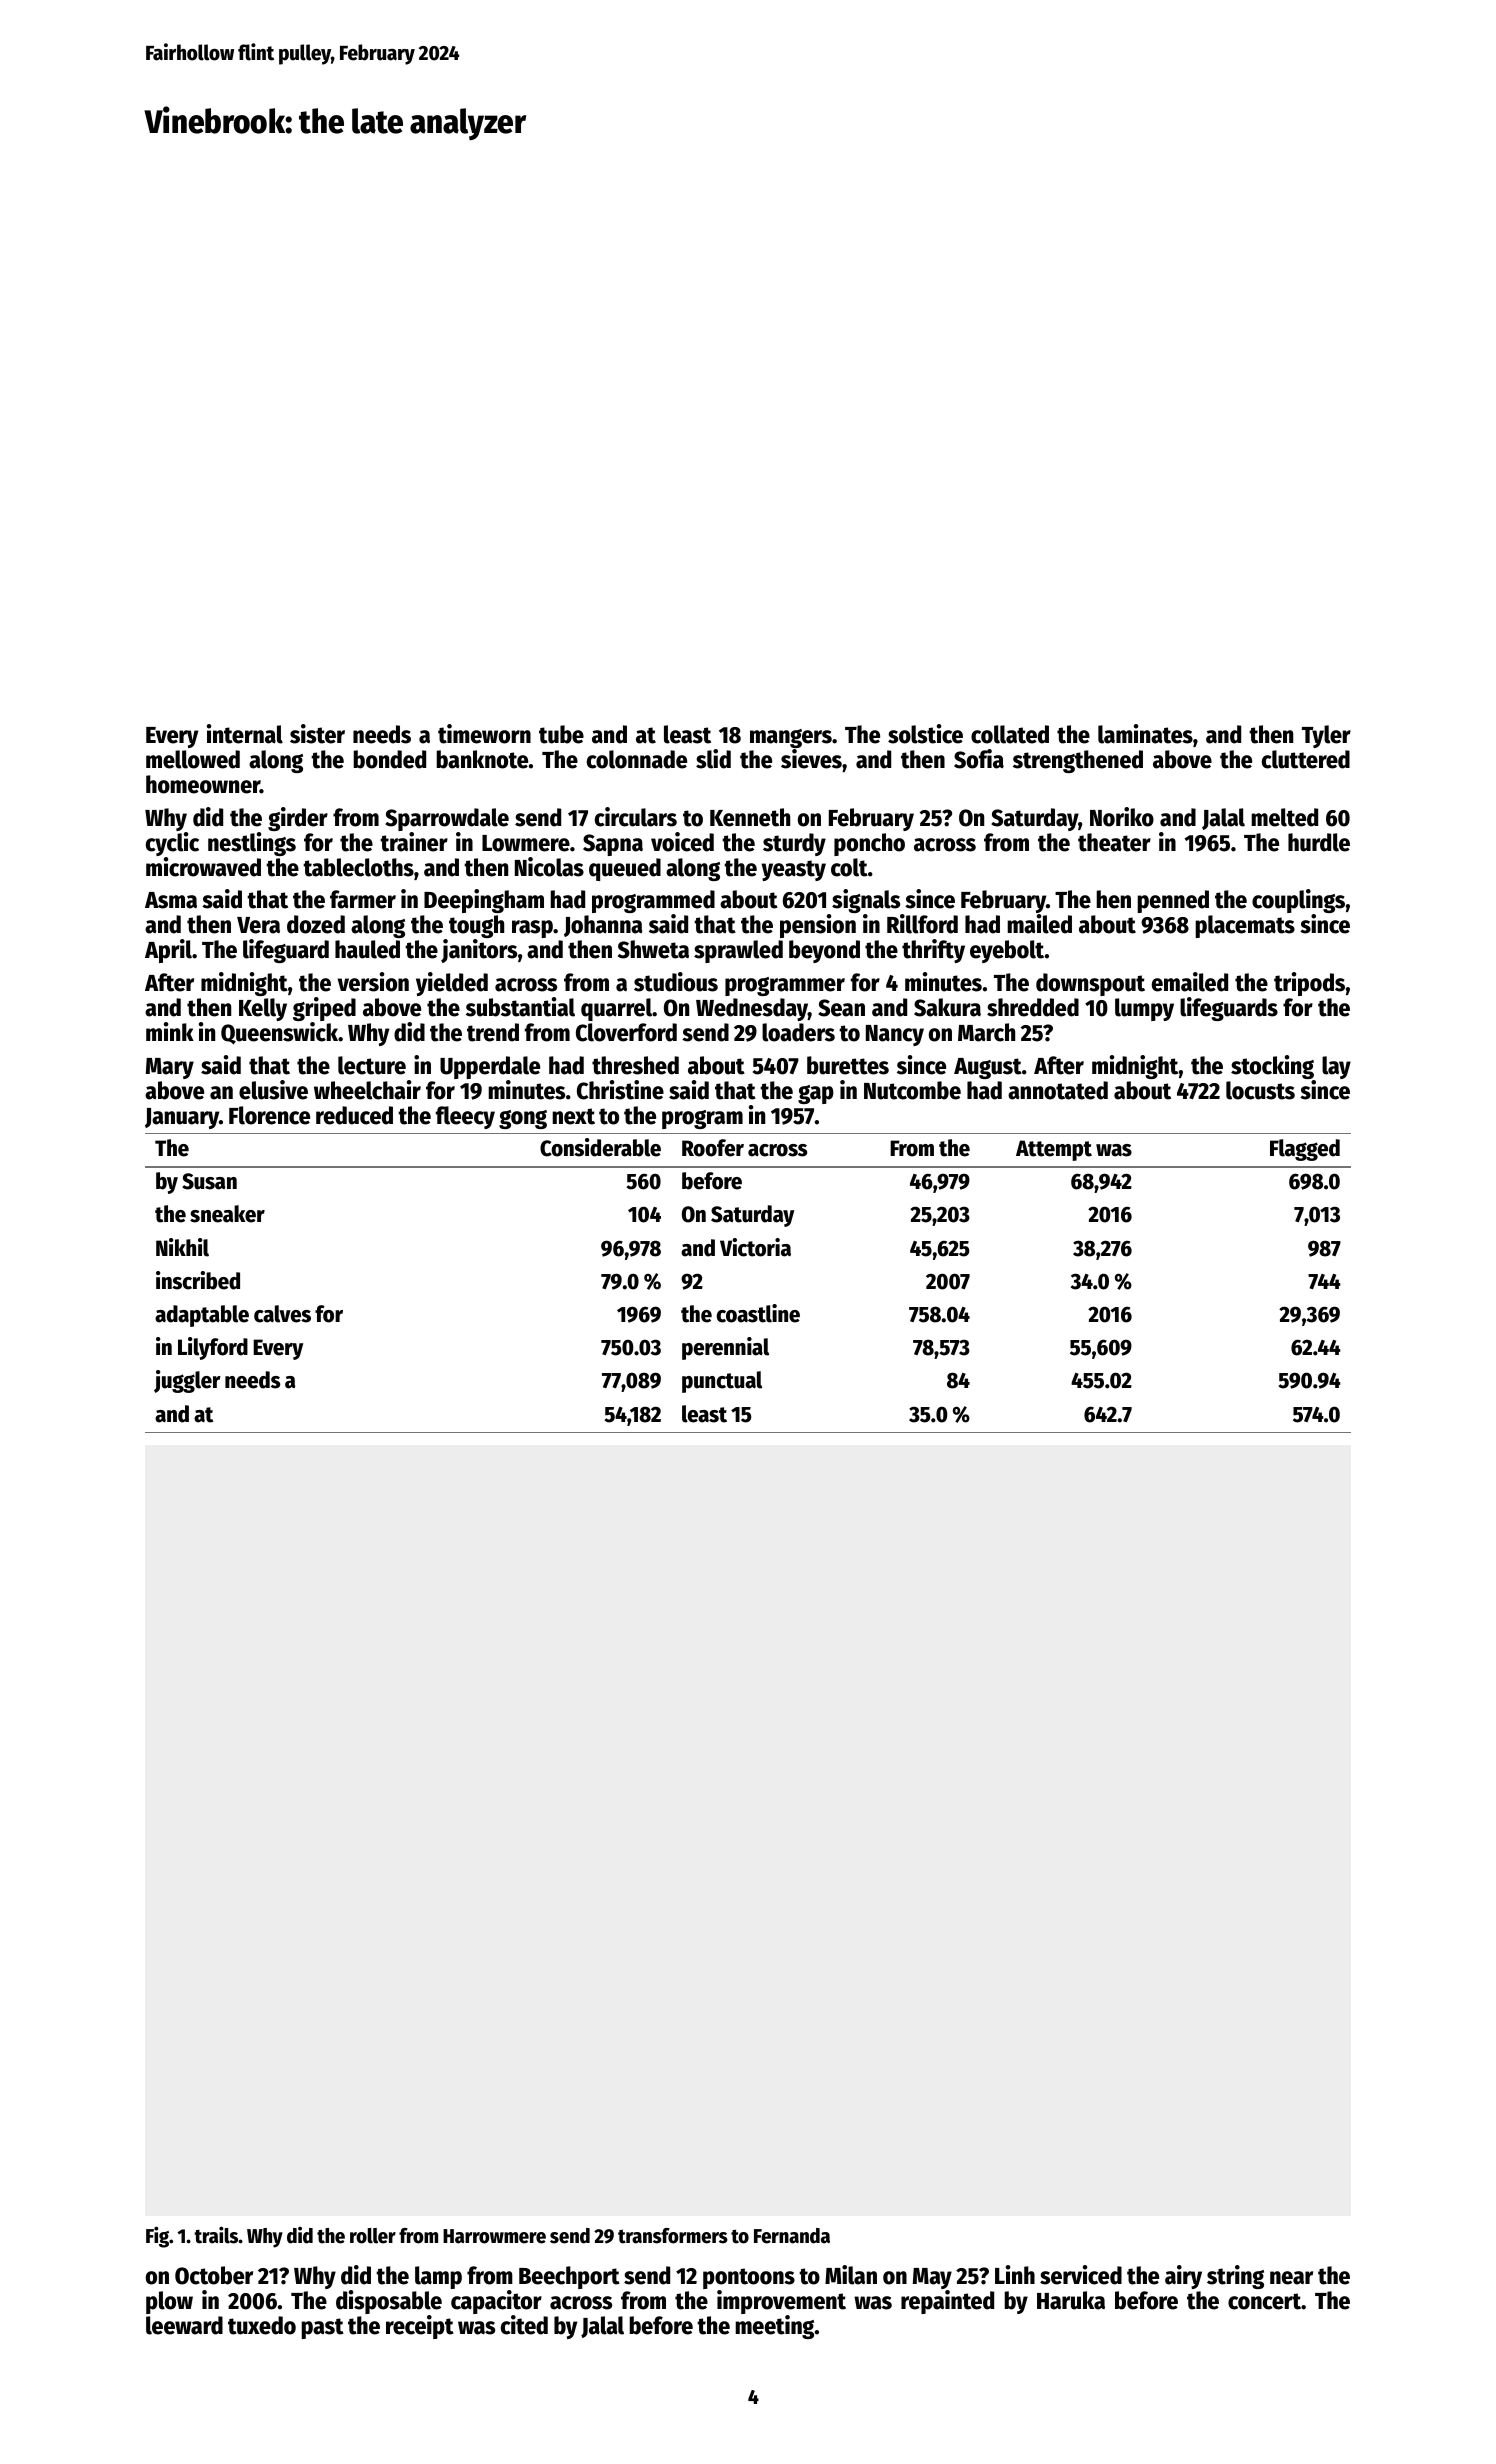 The height and width of the document is (2464, 1496). Describe the element at coordinates (637, 759) in the document. I see `colonnade` at that location.
